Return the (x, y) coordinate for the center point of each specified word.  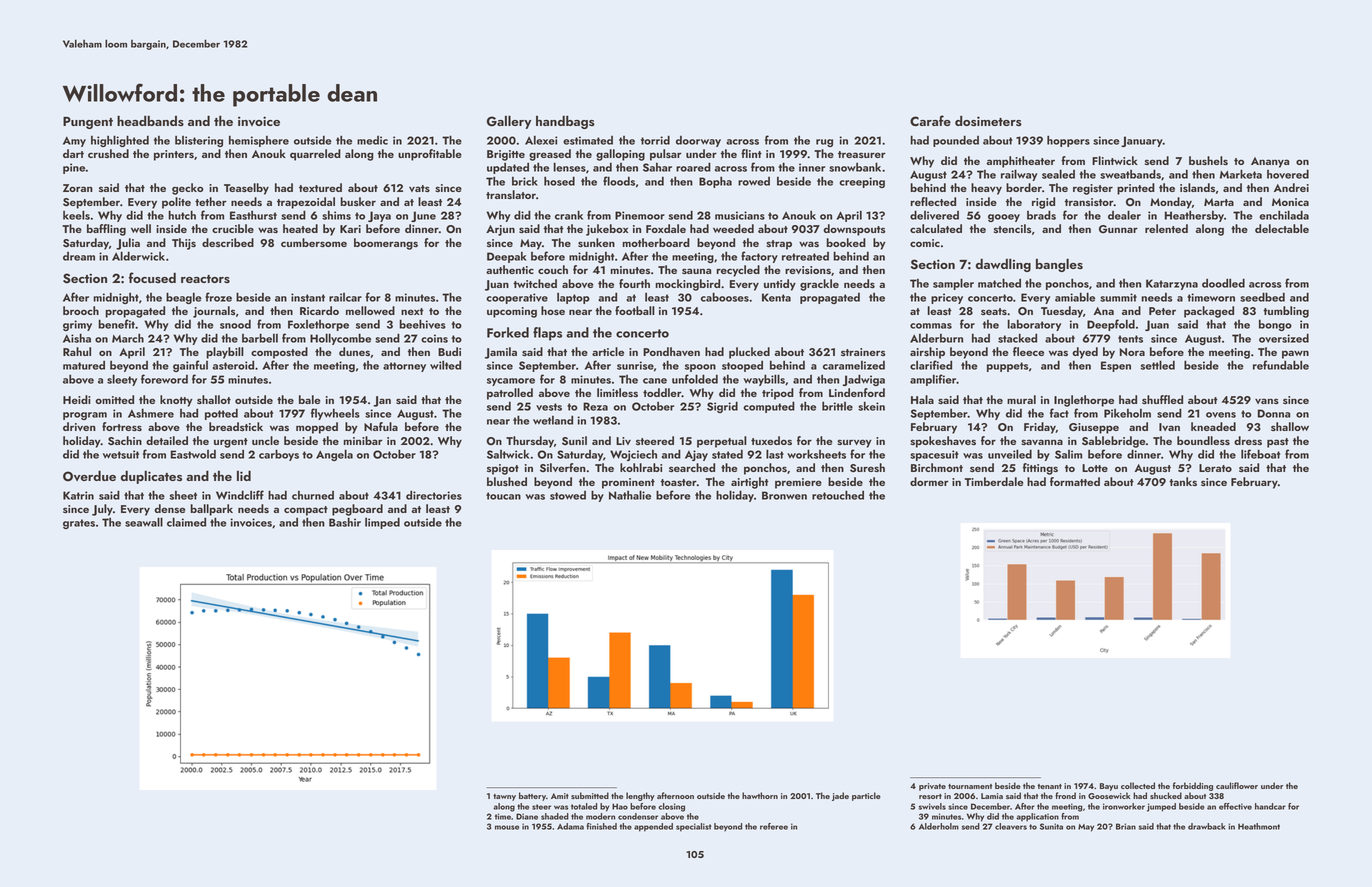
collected (1138, 785)
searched (692, 468)
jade (840, 796)
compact (306, 511)
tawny (504, 797)
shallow (1290, 427)
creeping (862, 182)
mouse (507, 827)
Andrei (1291, 187)
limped (382, 523)
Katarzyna (1172, 284)
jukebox (607, 230)
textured (320, 187)
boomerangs (386, 244)
